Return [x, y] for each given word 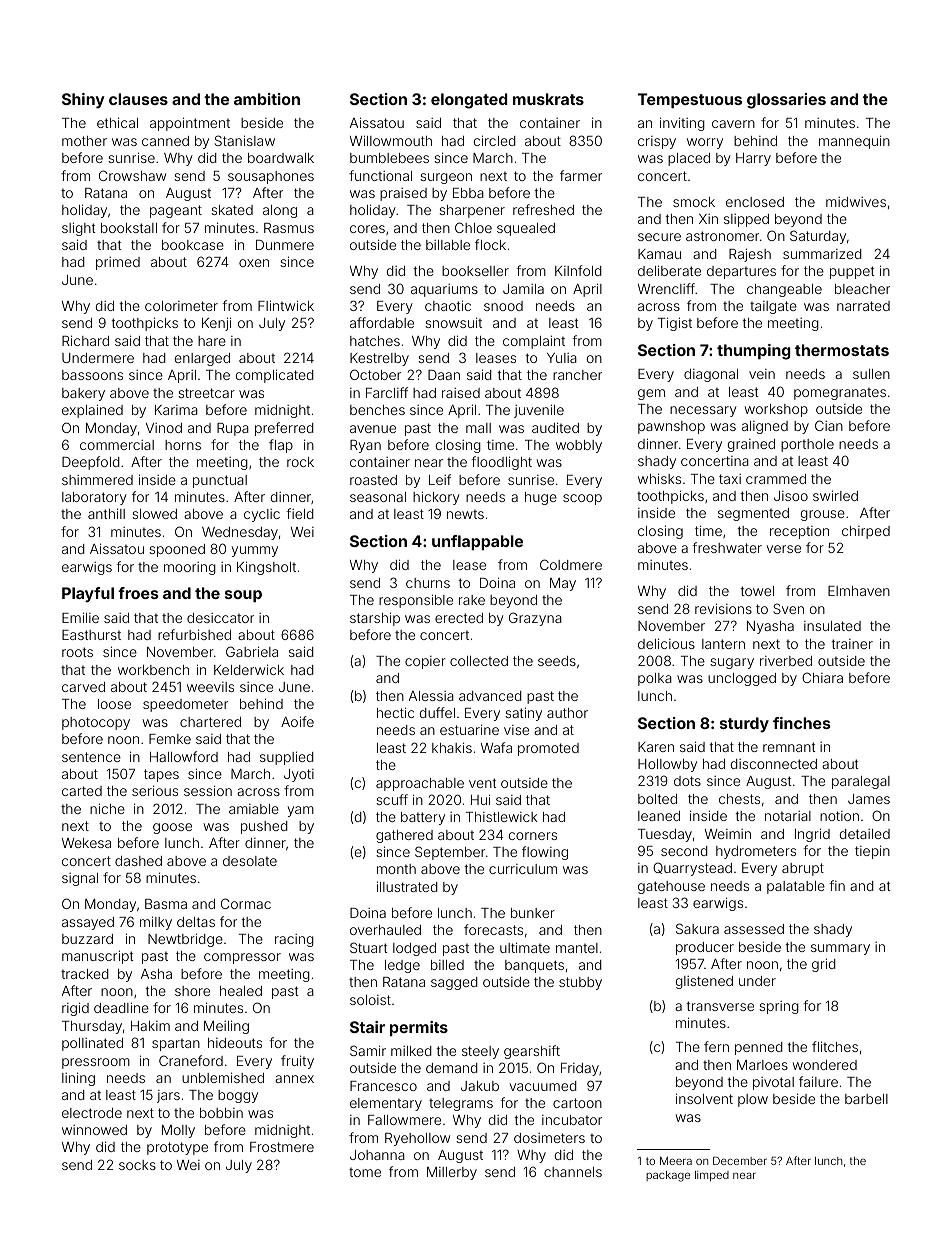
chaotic [448, 305]
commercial [117, 445]
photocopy [96, 723]
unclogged [742, 679]
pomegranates [840, 394]
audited [555, 427]
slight [78, 229]
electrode [92, 1113]
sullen [871, 374]
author [567, 713]
